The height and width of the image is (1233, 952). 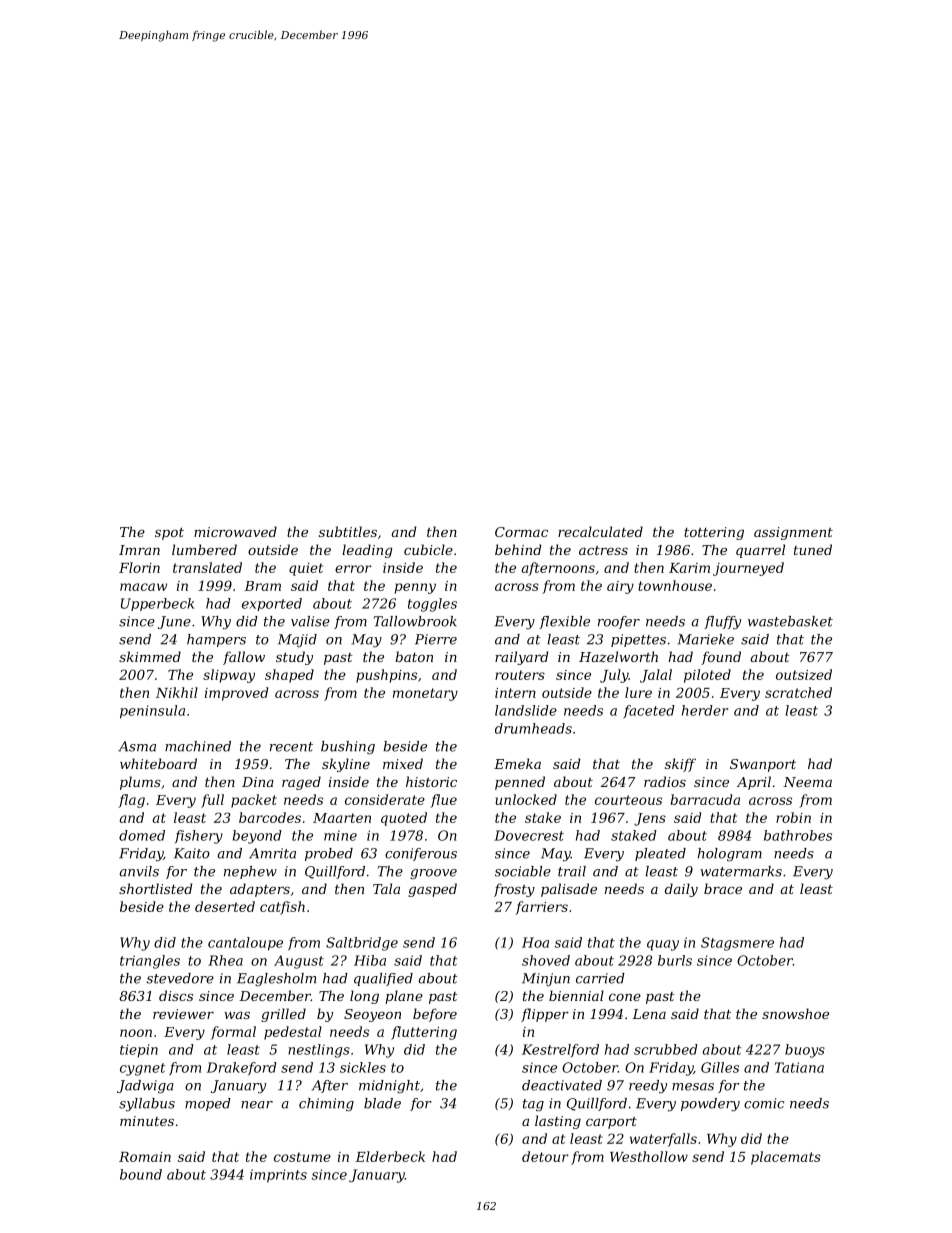 I want to click on watermarks, so click(x=741, y=871).
